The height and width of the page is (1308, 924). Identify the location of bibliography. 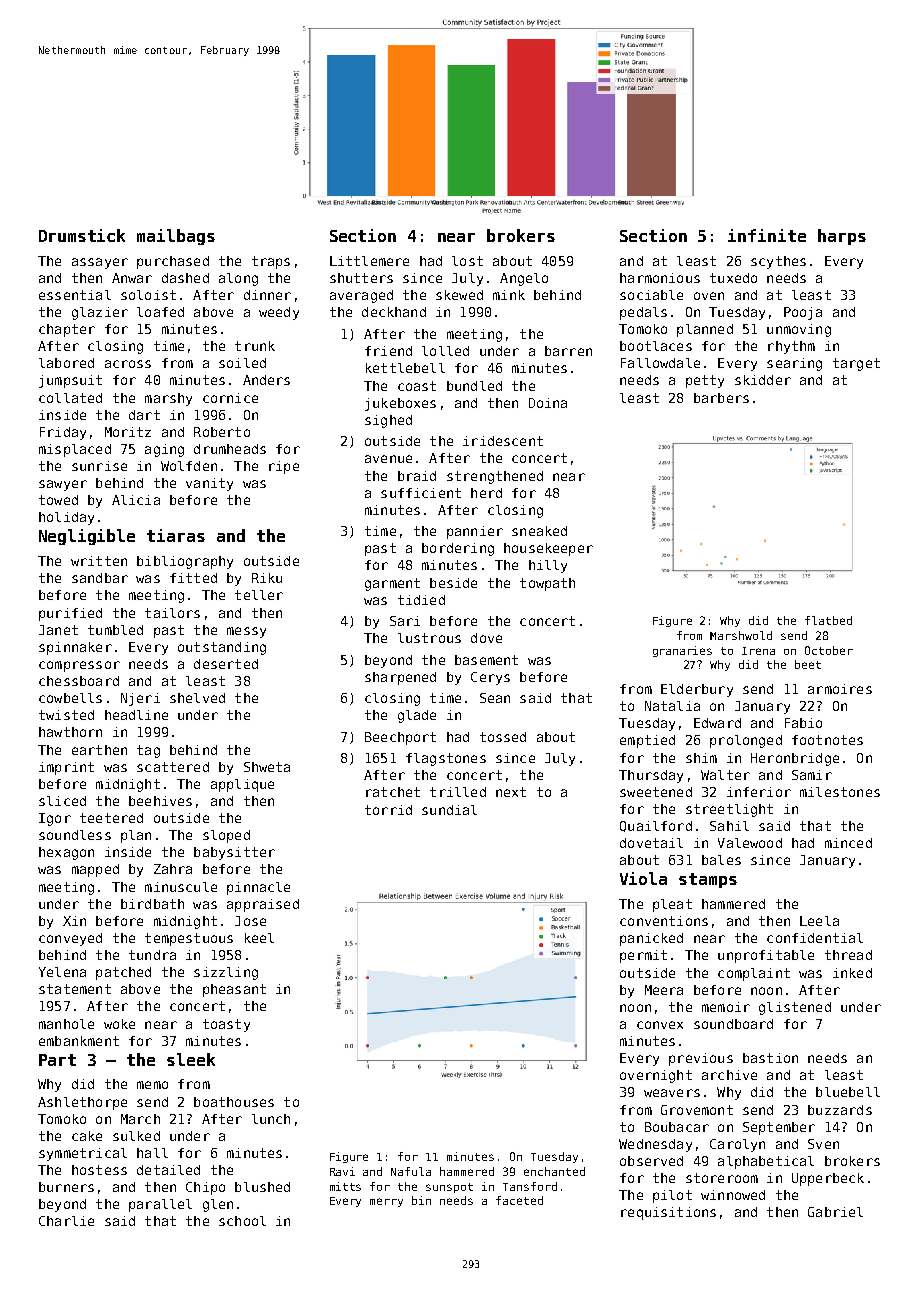
(185, 562).
